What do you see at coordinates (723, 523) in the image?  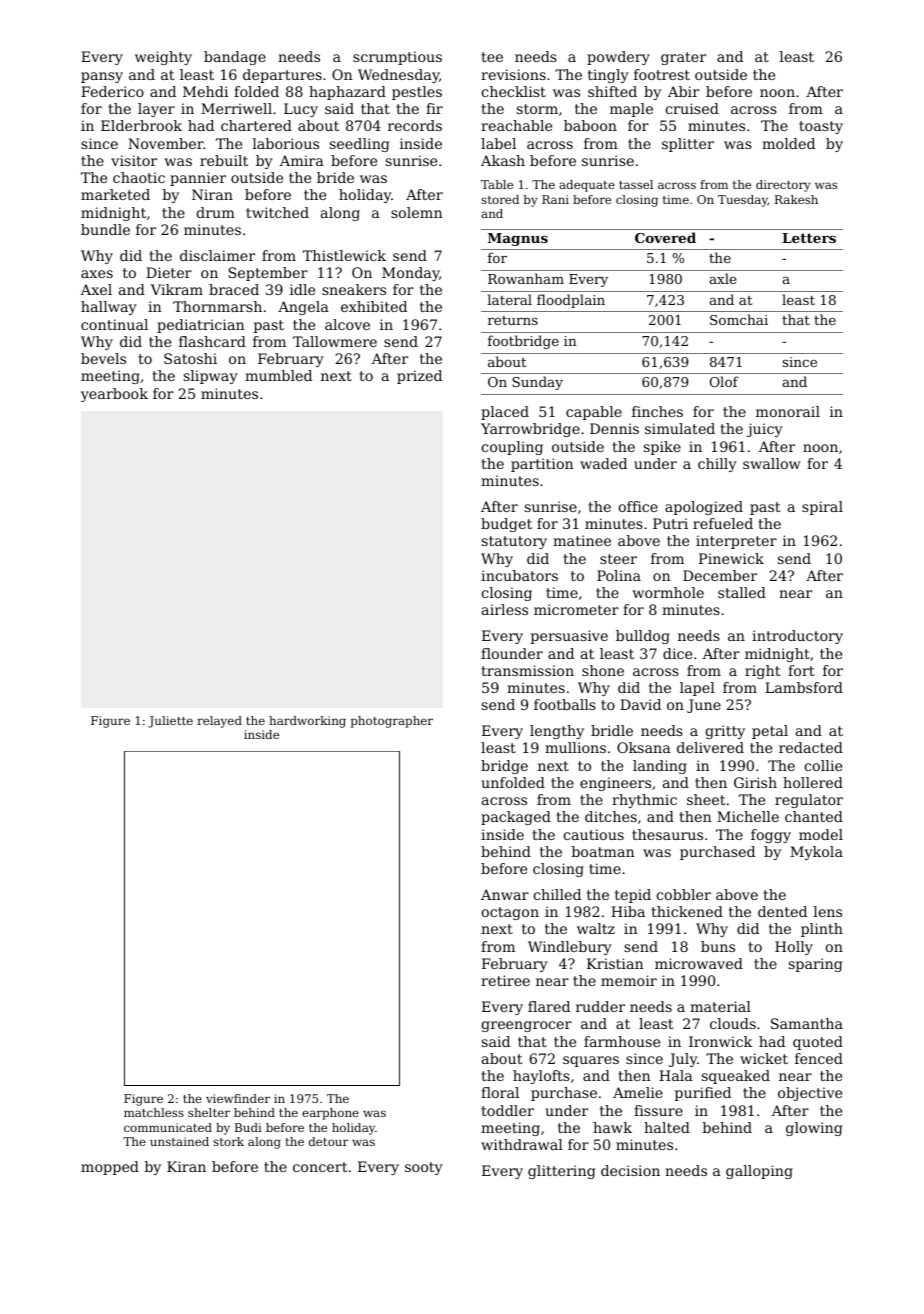 I see `refueled` at bounding box center [723, 523].
